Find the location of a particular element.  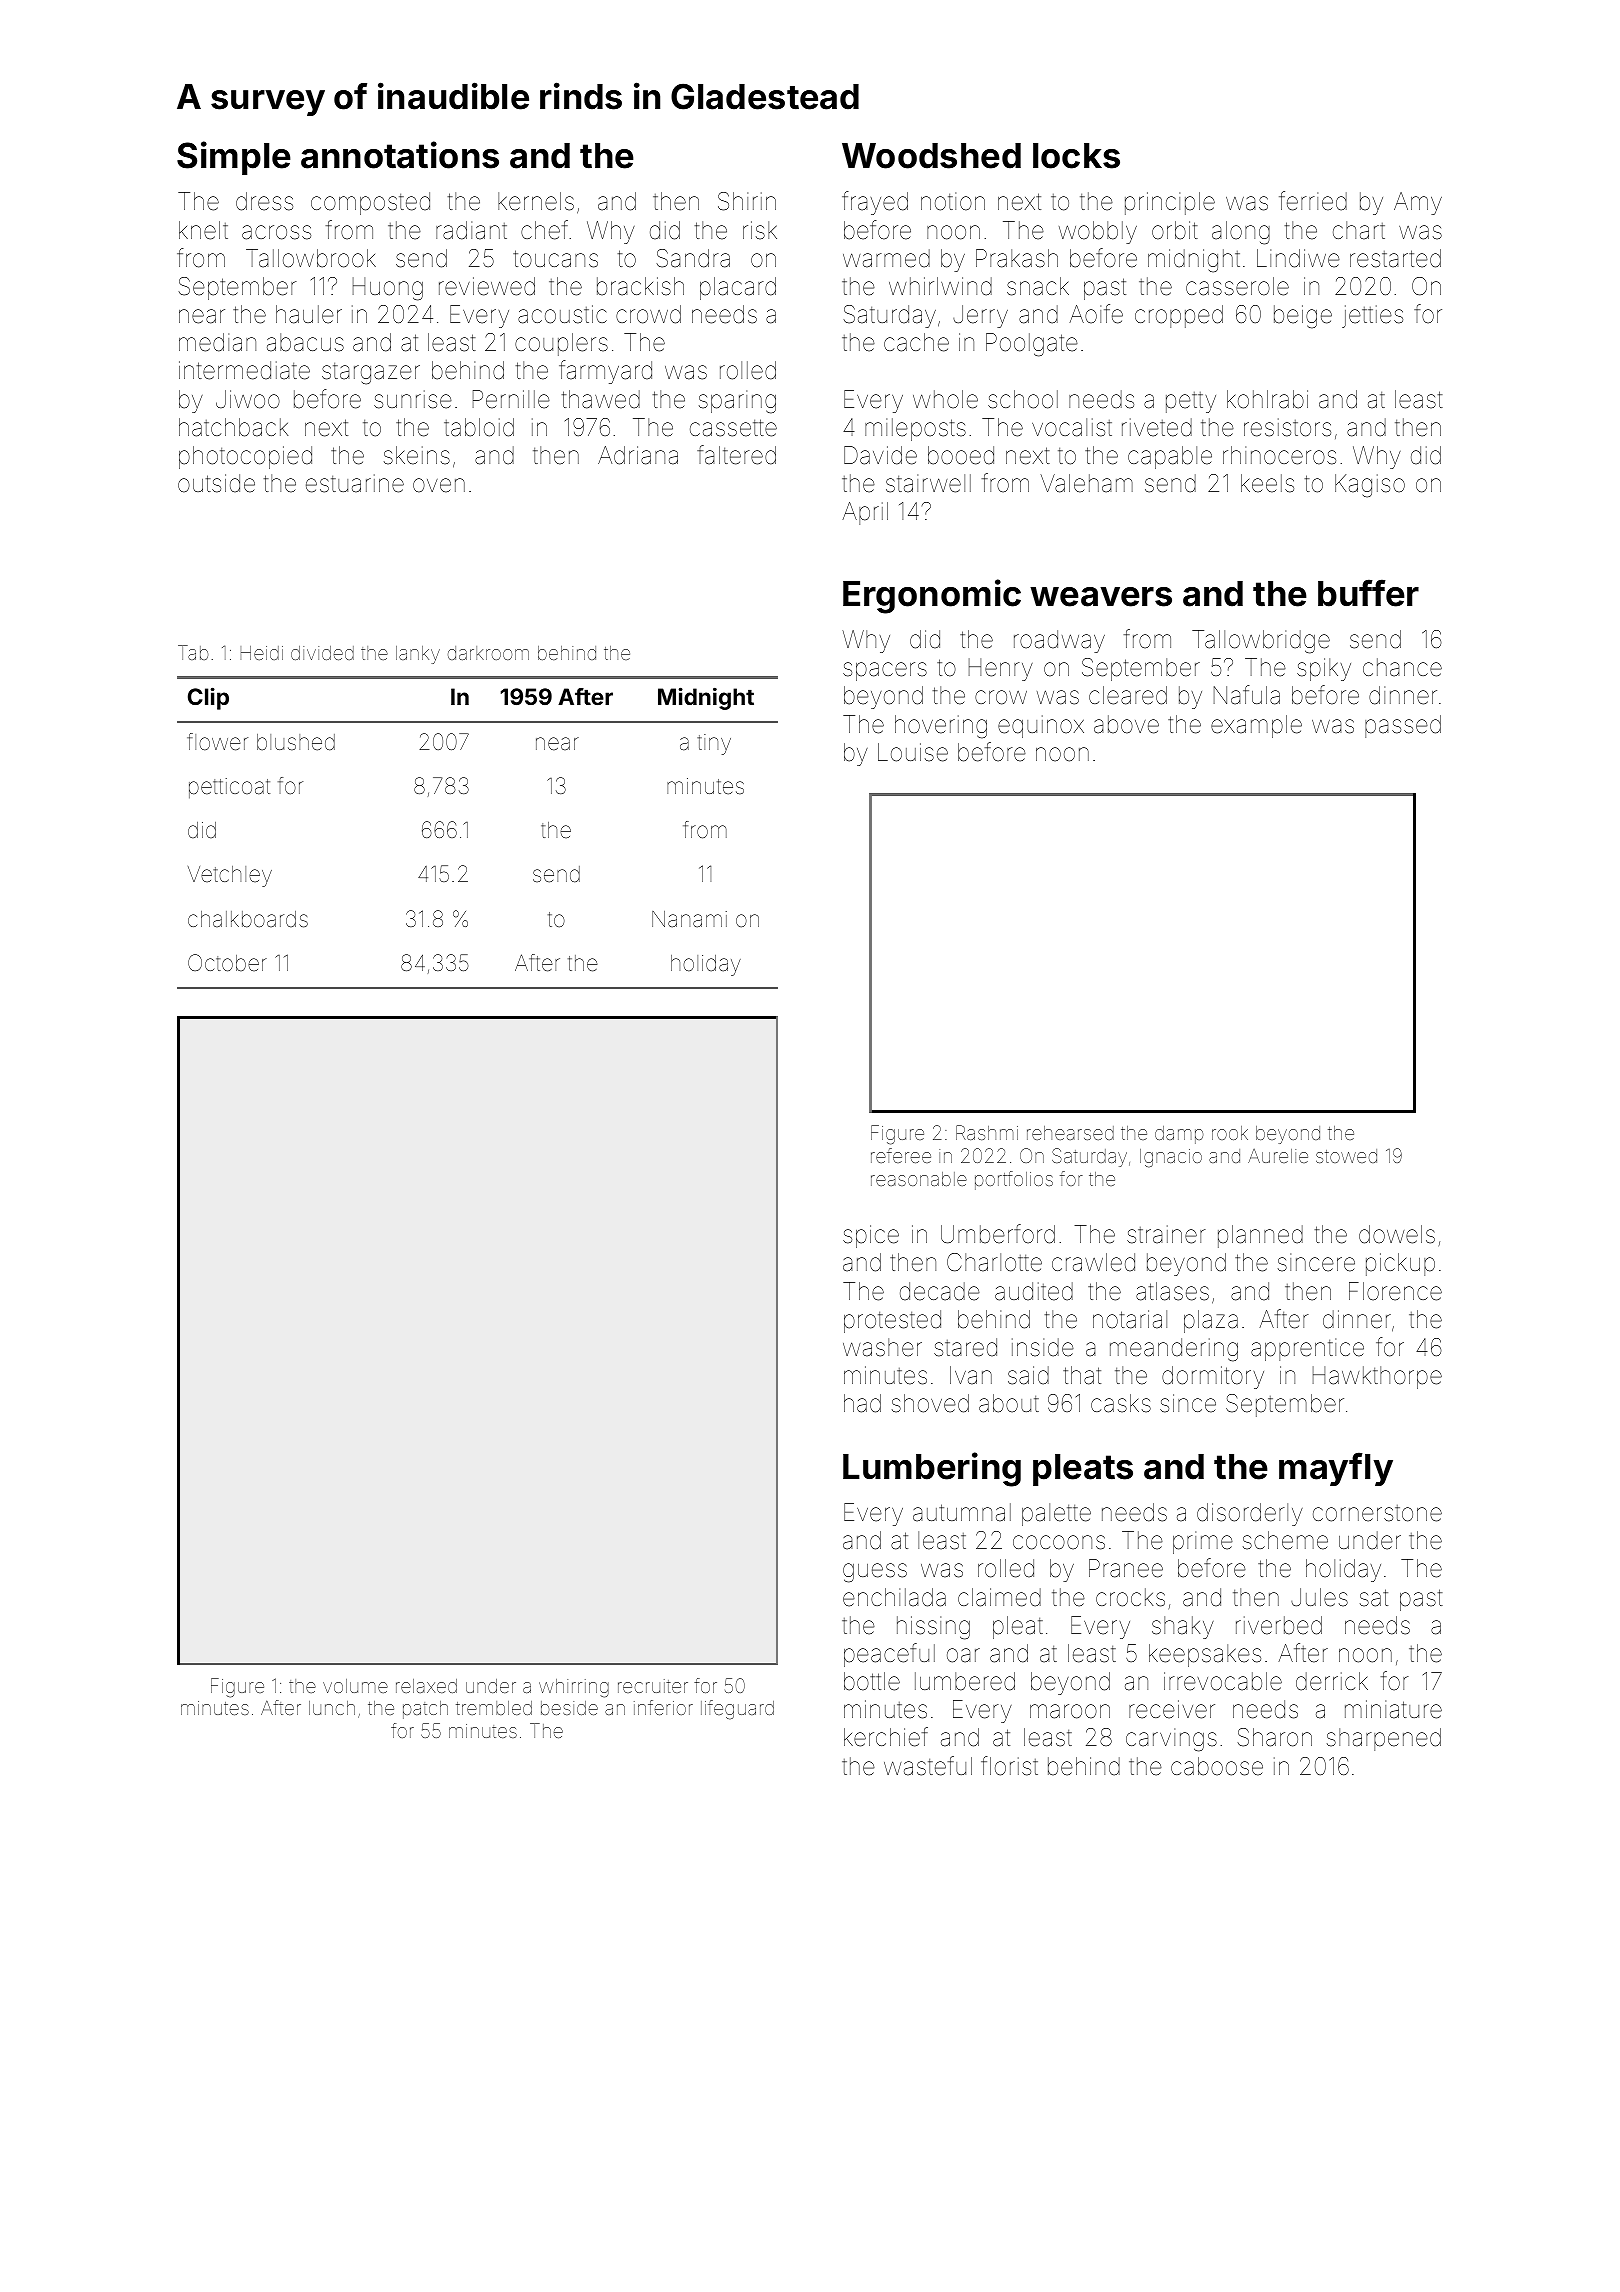

Rashmi is located at coordinates (987, 1132).
